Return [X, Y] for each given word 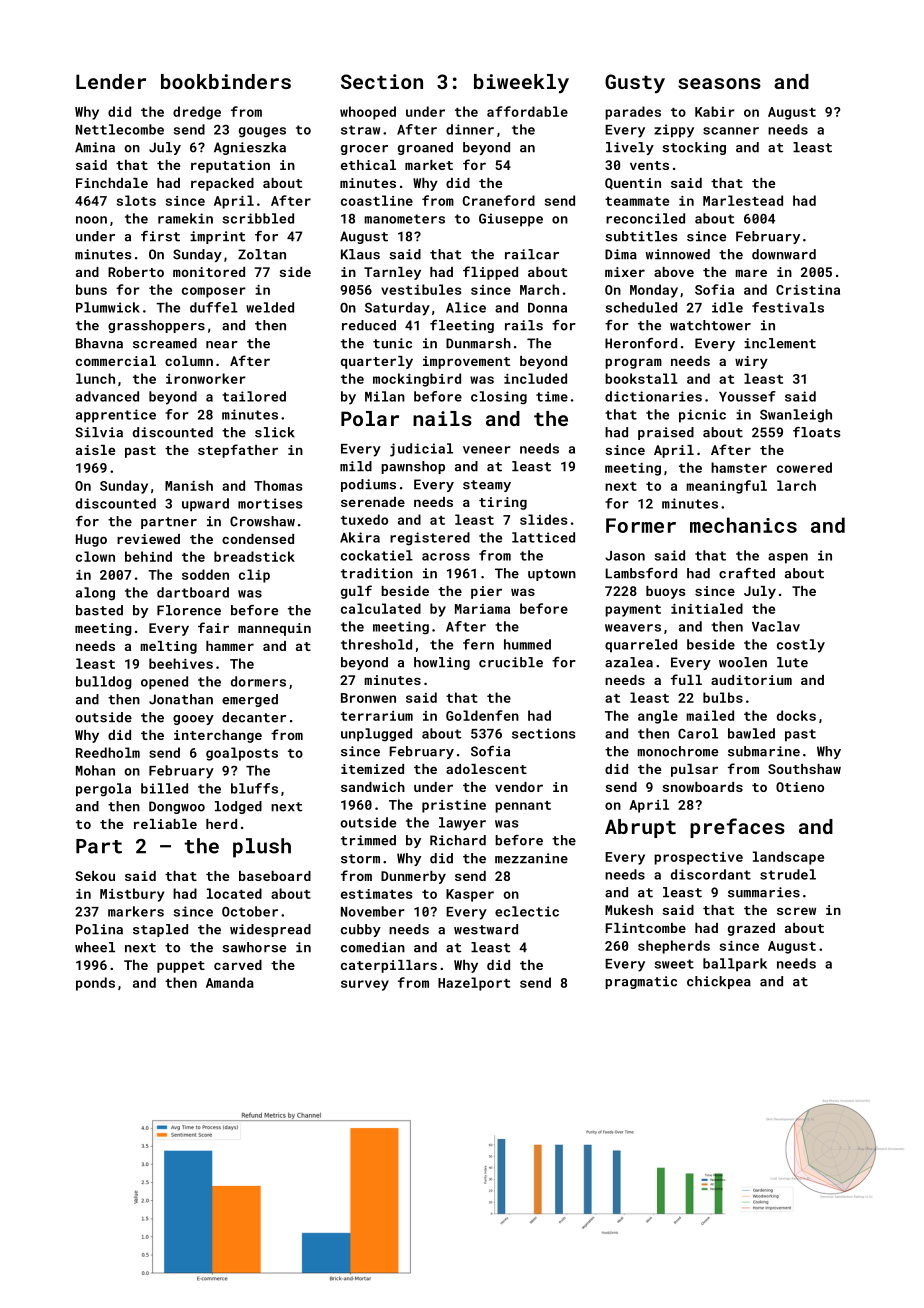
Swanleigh [796, 416]
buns [91, 289]
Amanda [230, 982]
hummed [527, 644]
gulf [356, 592]
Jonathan [181, 699]
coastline [377, 200]
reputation [230, 166]
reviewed [148, 539]
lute [792, 662]
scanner [731, 131]
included [535, 378]
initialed [707, 608]
